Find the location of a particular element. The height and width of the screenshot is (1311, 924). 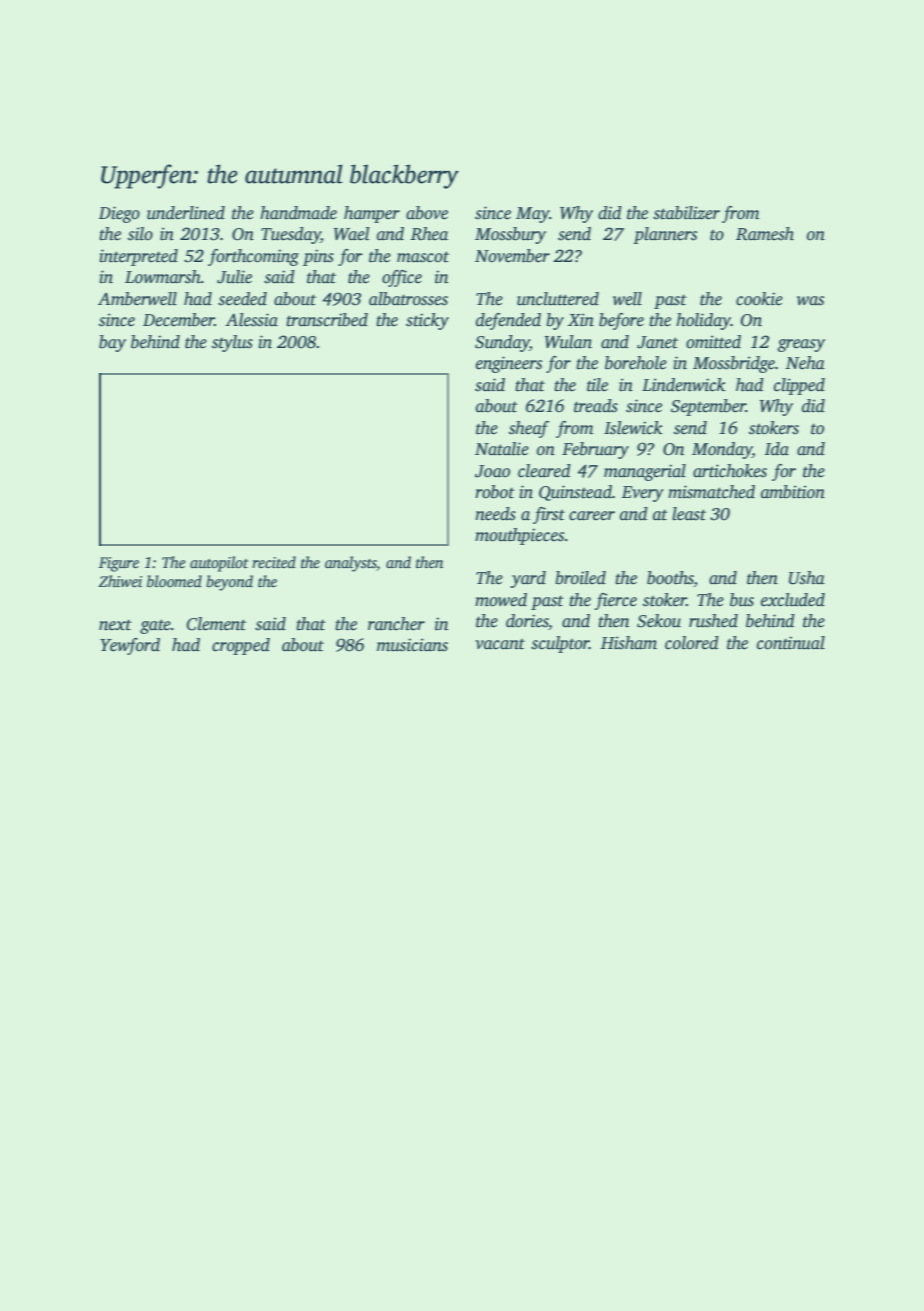

cookie is located at coordinates (759, 299).
